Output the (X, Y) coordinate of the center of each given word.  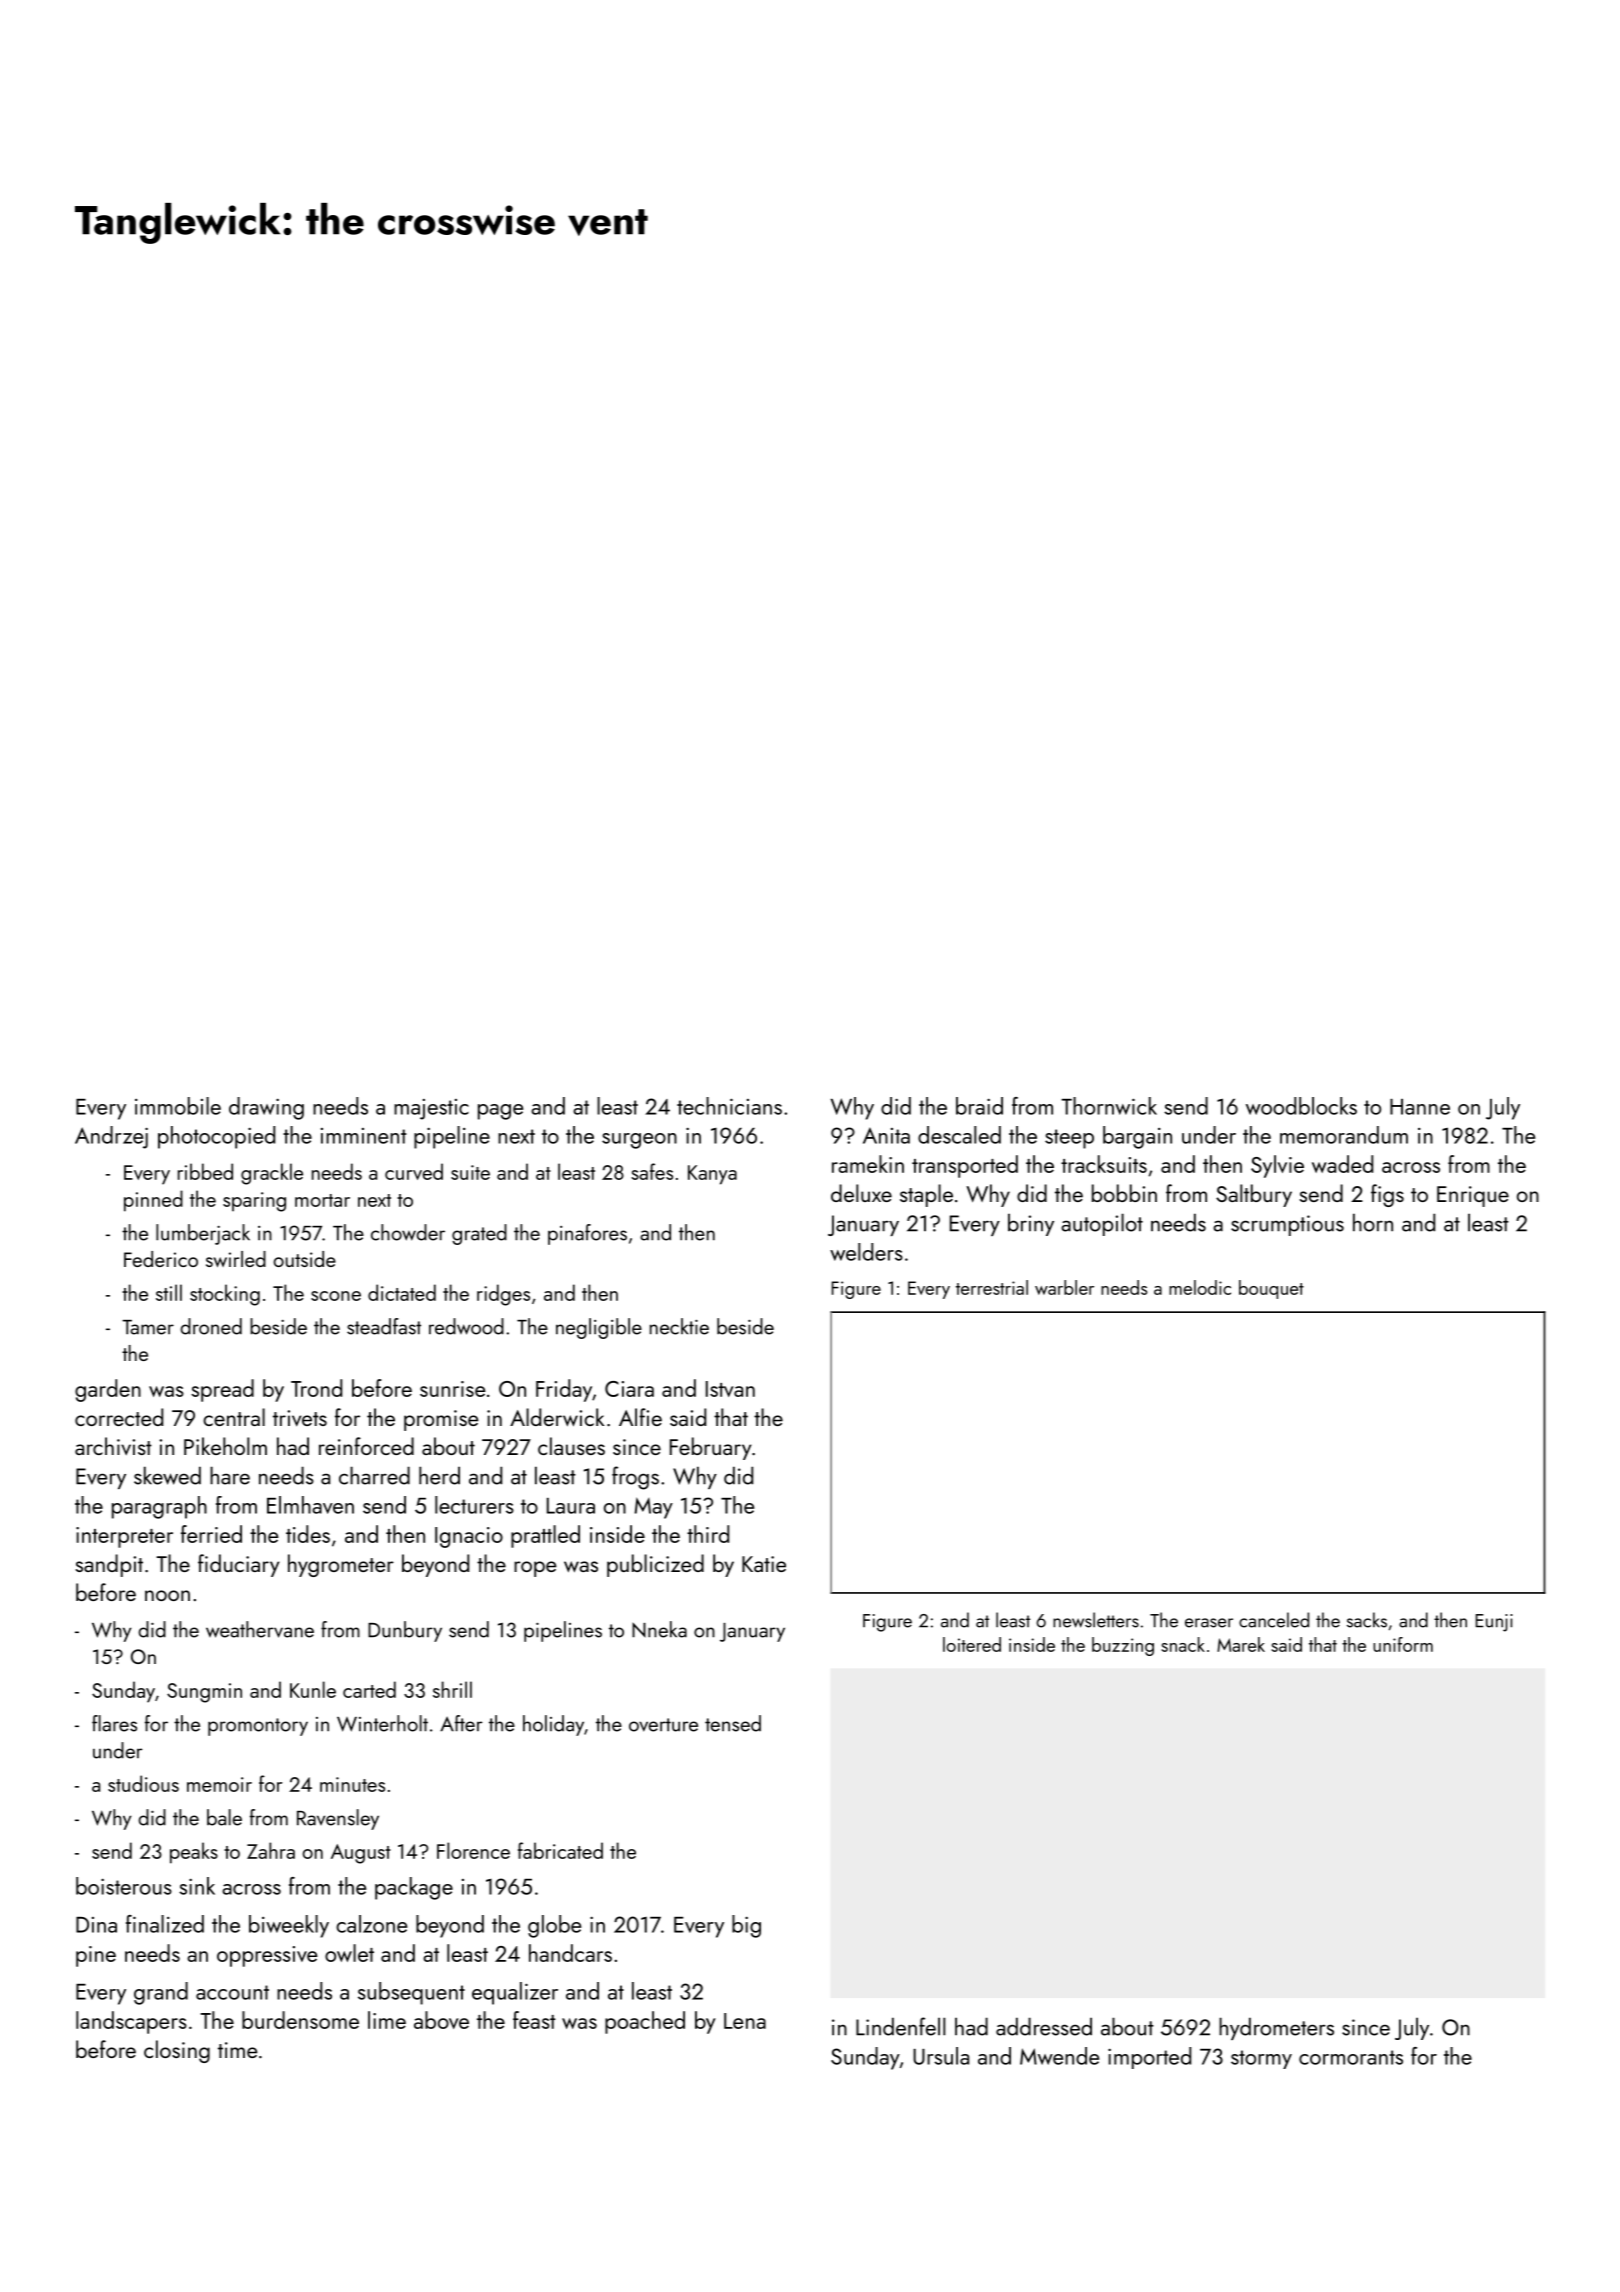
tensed (733, 1723)
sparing (254, 1202)
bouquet (1271, 1289)
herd (439, 1475)
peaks (194, 1853)
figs (1387, 1195)
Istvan (730, 1389)
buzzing (1123, 1646)
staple (926, 1195)
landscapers (131, 2022)
